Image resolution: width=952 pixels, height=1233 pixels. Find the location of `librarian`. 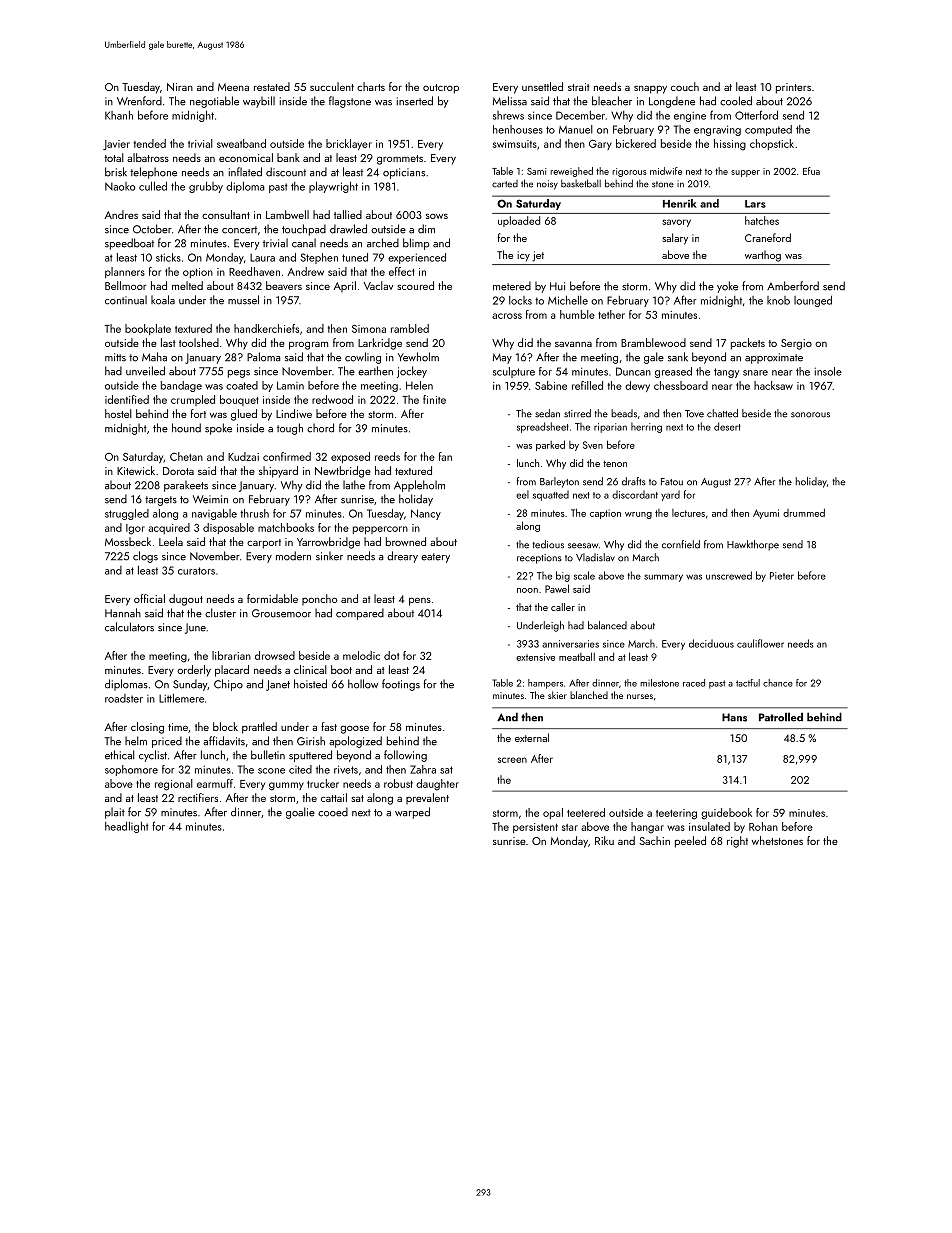

librarian is located at coordinates (231, 655).
